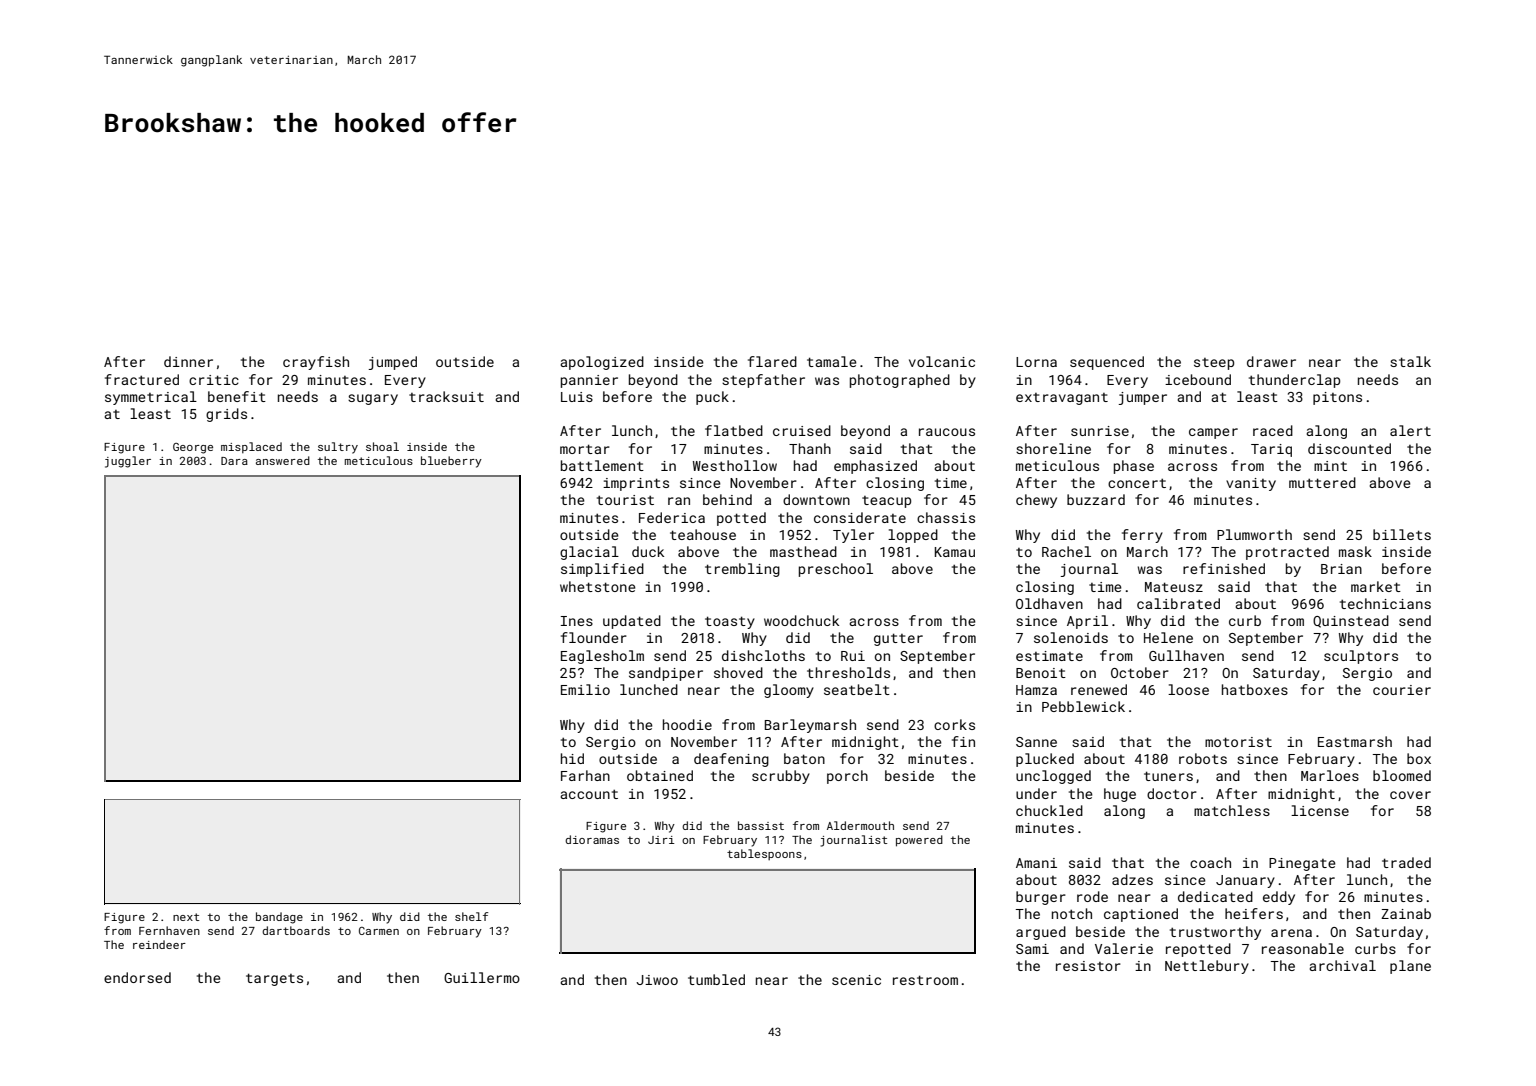 This image has width=1536, height=1086. I want to click on muttered, so click(1322, 482).
